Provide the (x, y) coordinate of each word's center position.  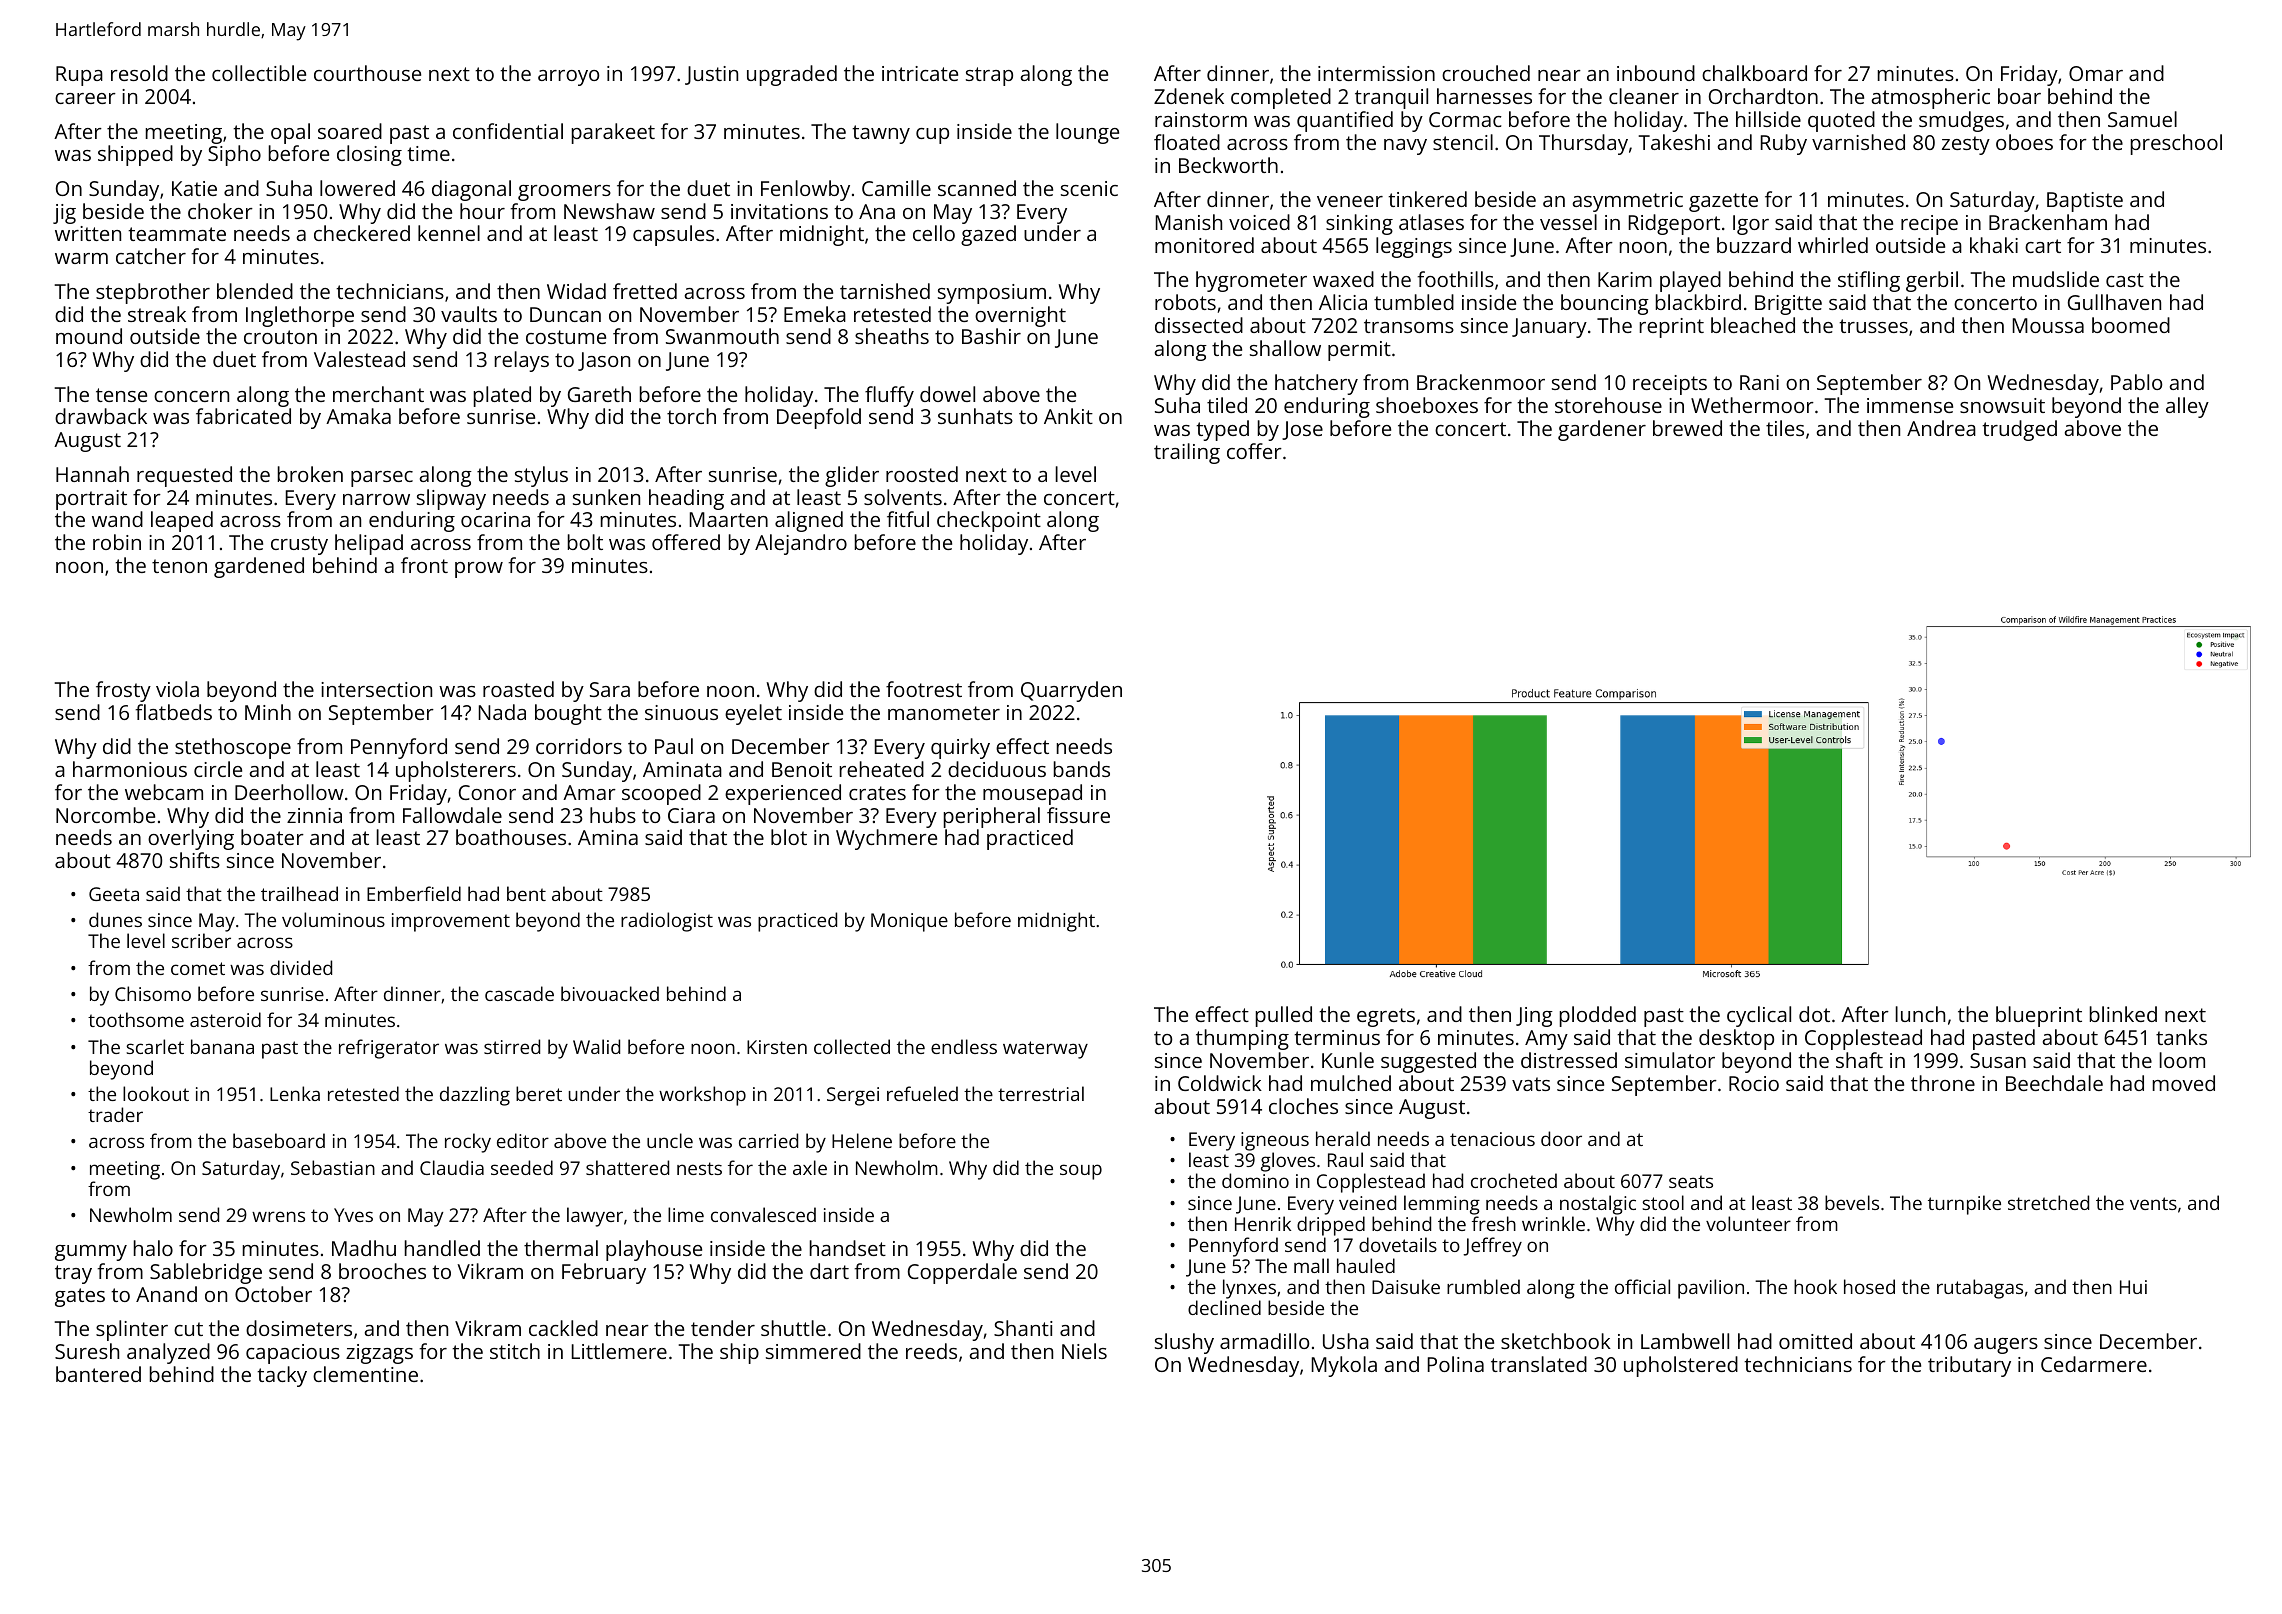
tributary (1969, 1366)
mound (89, 336)
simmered (813, 1351)
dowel (947, 394)
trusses (1873, 326)
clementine (365, 1374)
